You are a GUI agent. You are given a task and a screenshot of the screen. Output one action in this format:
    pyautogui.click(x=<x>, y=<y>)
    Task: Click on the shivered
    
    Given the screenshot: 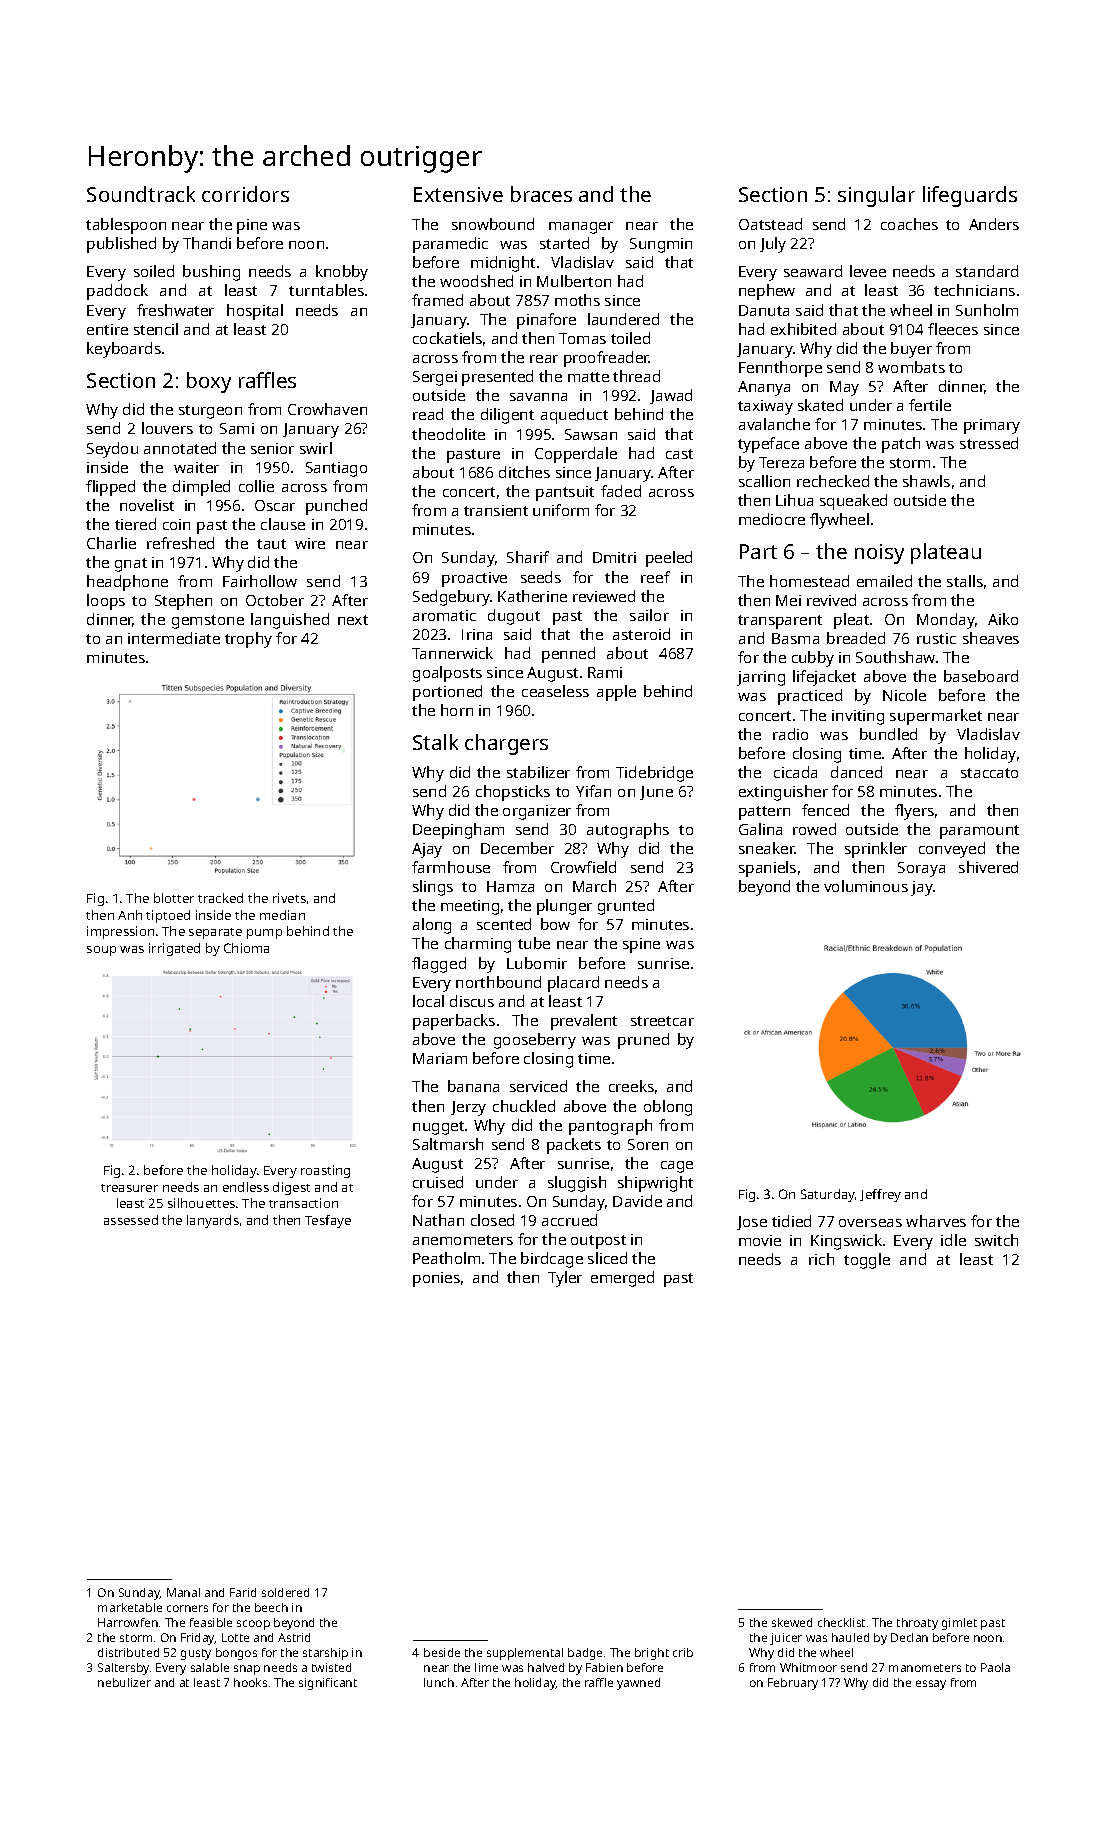 What is the action you would take?
    pyautogui.click(x=988, y=867)
